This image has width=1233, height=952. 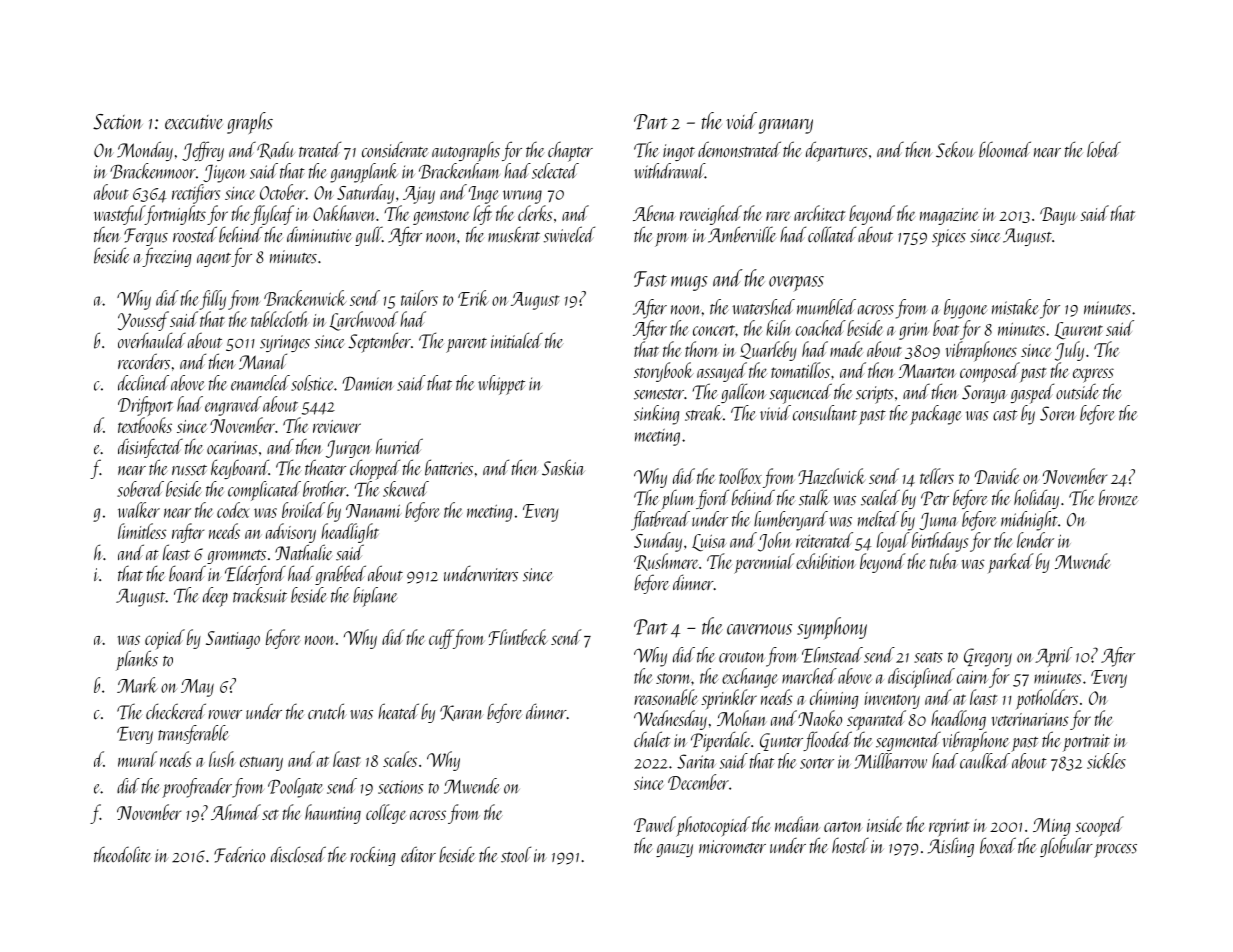 What do you see at coordinates (1104, 149) in the image?
I see `lobed` at bounding box center [1104, 149].
